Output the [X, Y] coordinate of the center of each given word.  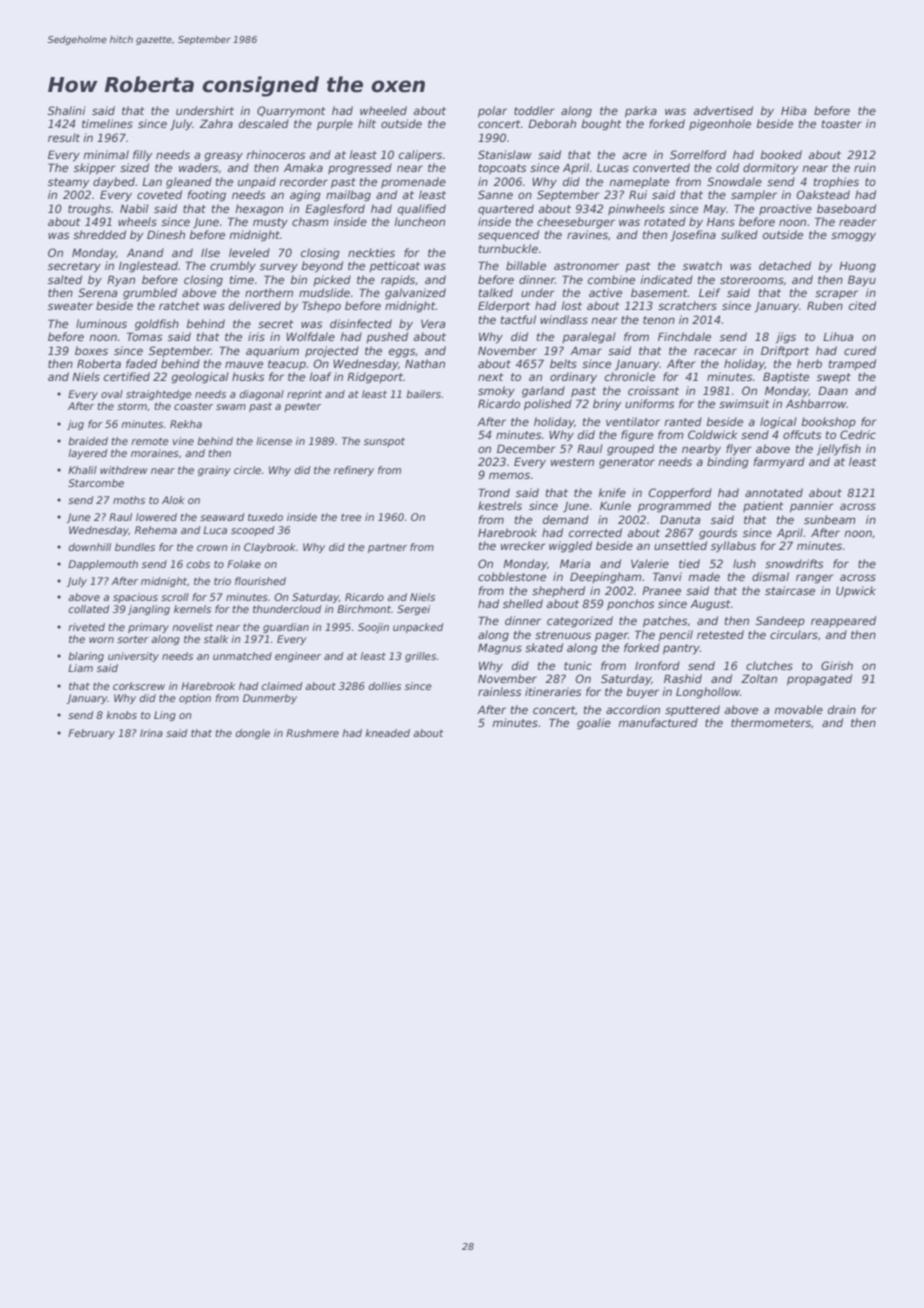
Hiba [793, 110]
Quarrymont [291, 112]
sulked [739, 234]
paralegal [589, 338]
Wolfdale [310, 336]
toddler [534, 110]
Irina [151, 733]
